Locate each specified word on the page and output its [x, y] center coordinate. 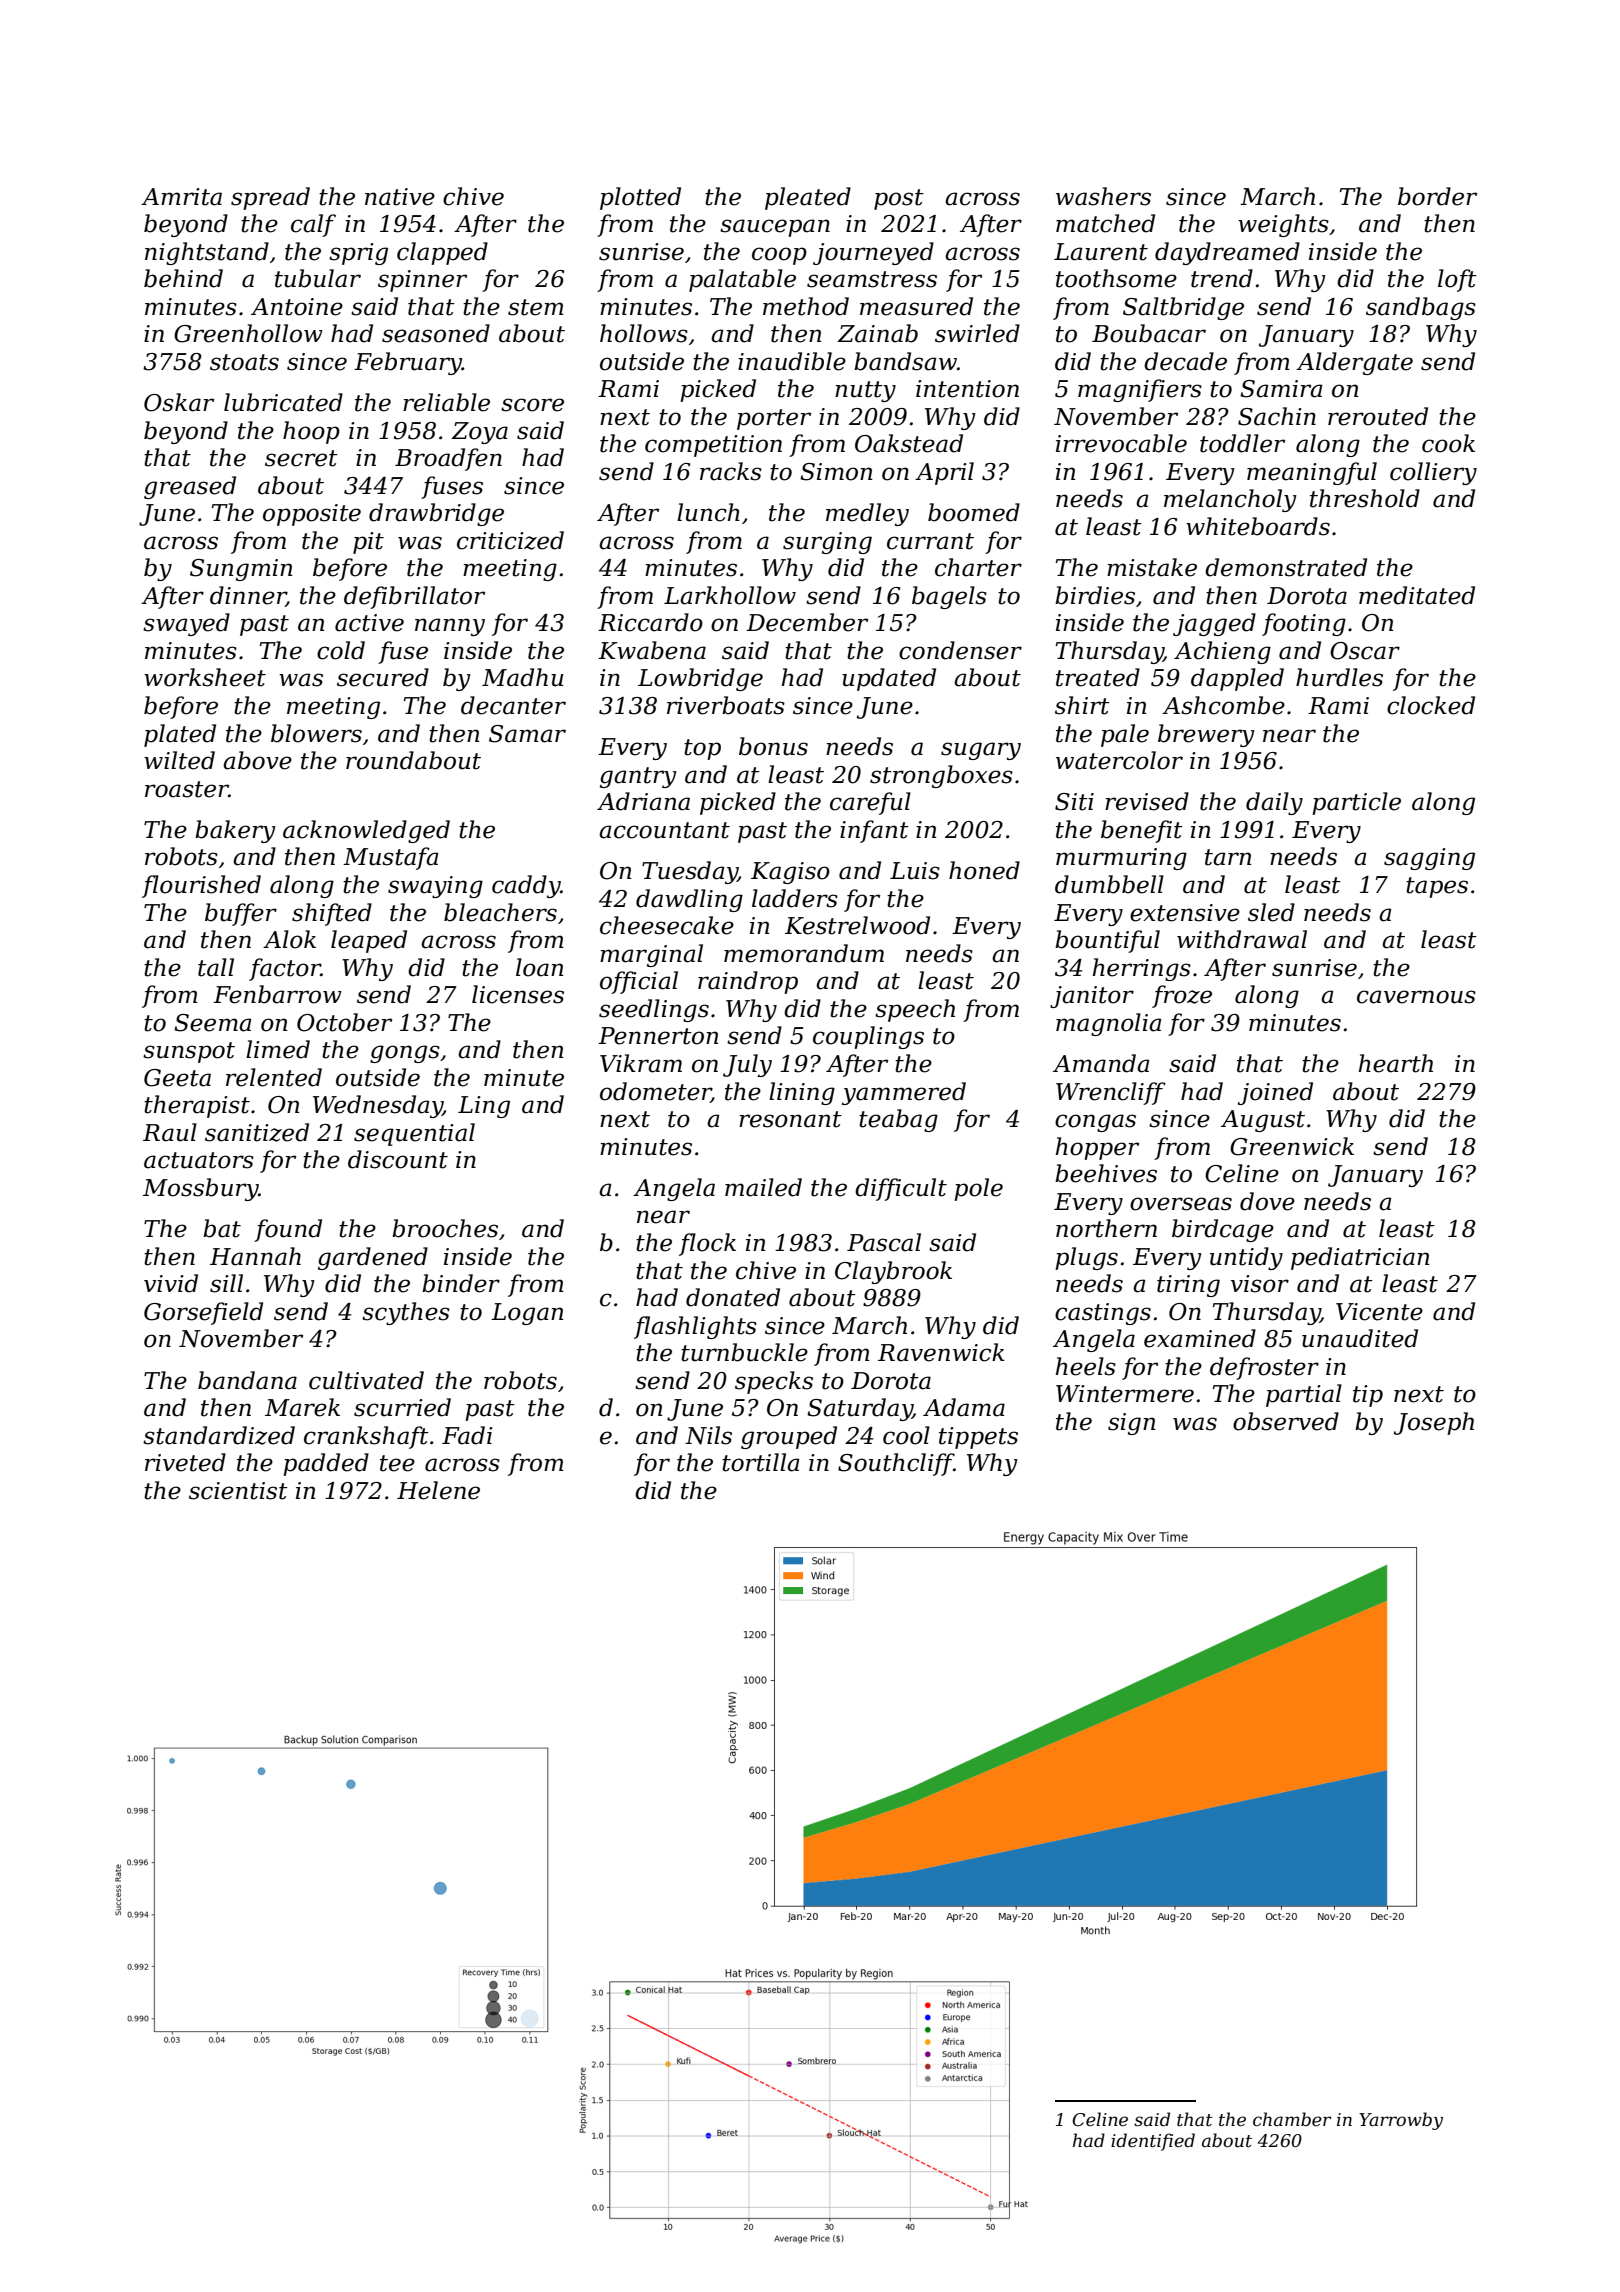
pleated [808, 198]
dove [1267, 1201]
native [400, 197]
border [1437, 196]
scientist [238, 1491]
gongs [405, 1054]
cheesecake [667, 925]
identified [1153, 2142]
